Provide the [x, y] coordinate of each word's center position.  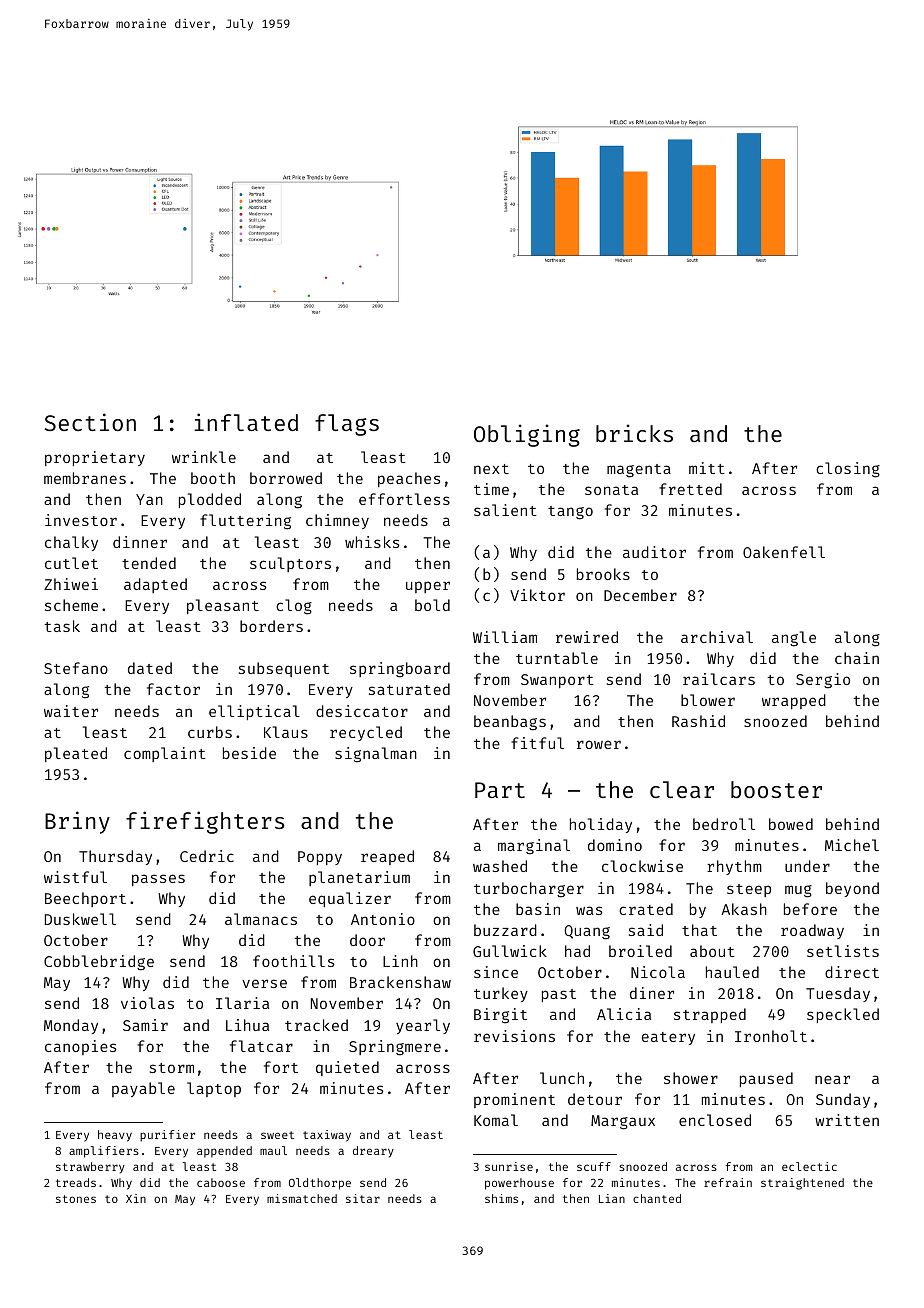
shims [501, 1198]
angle [794, 639]
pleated [76, 754]
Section [90, 422]
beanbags [510, 723]
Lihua [247, 1025]
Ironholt [771, 1036]
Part [500, 790]
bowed [791, 824]
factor [173, 689]
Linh [400, 961]
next [491, 469]
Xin [136, 1198]
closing [848, 470]
